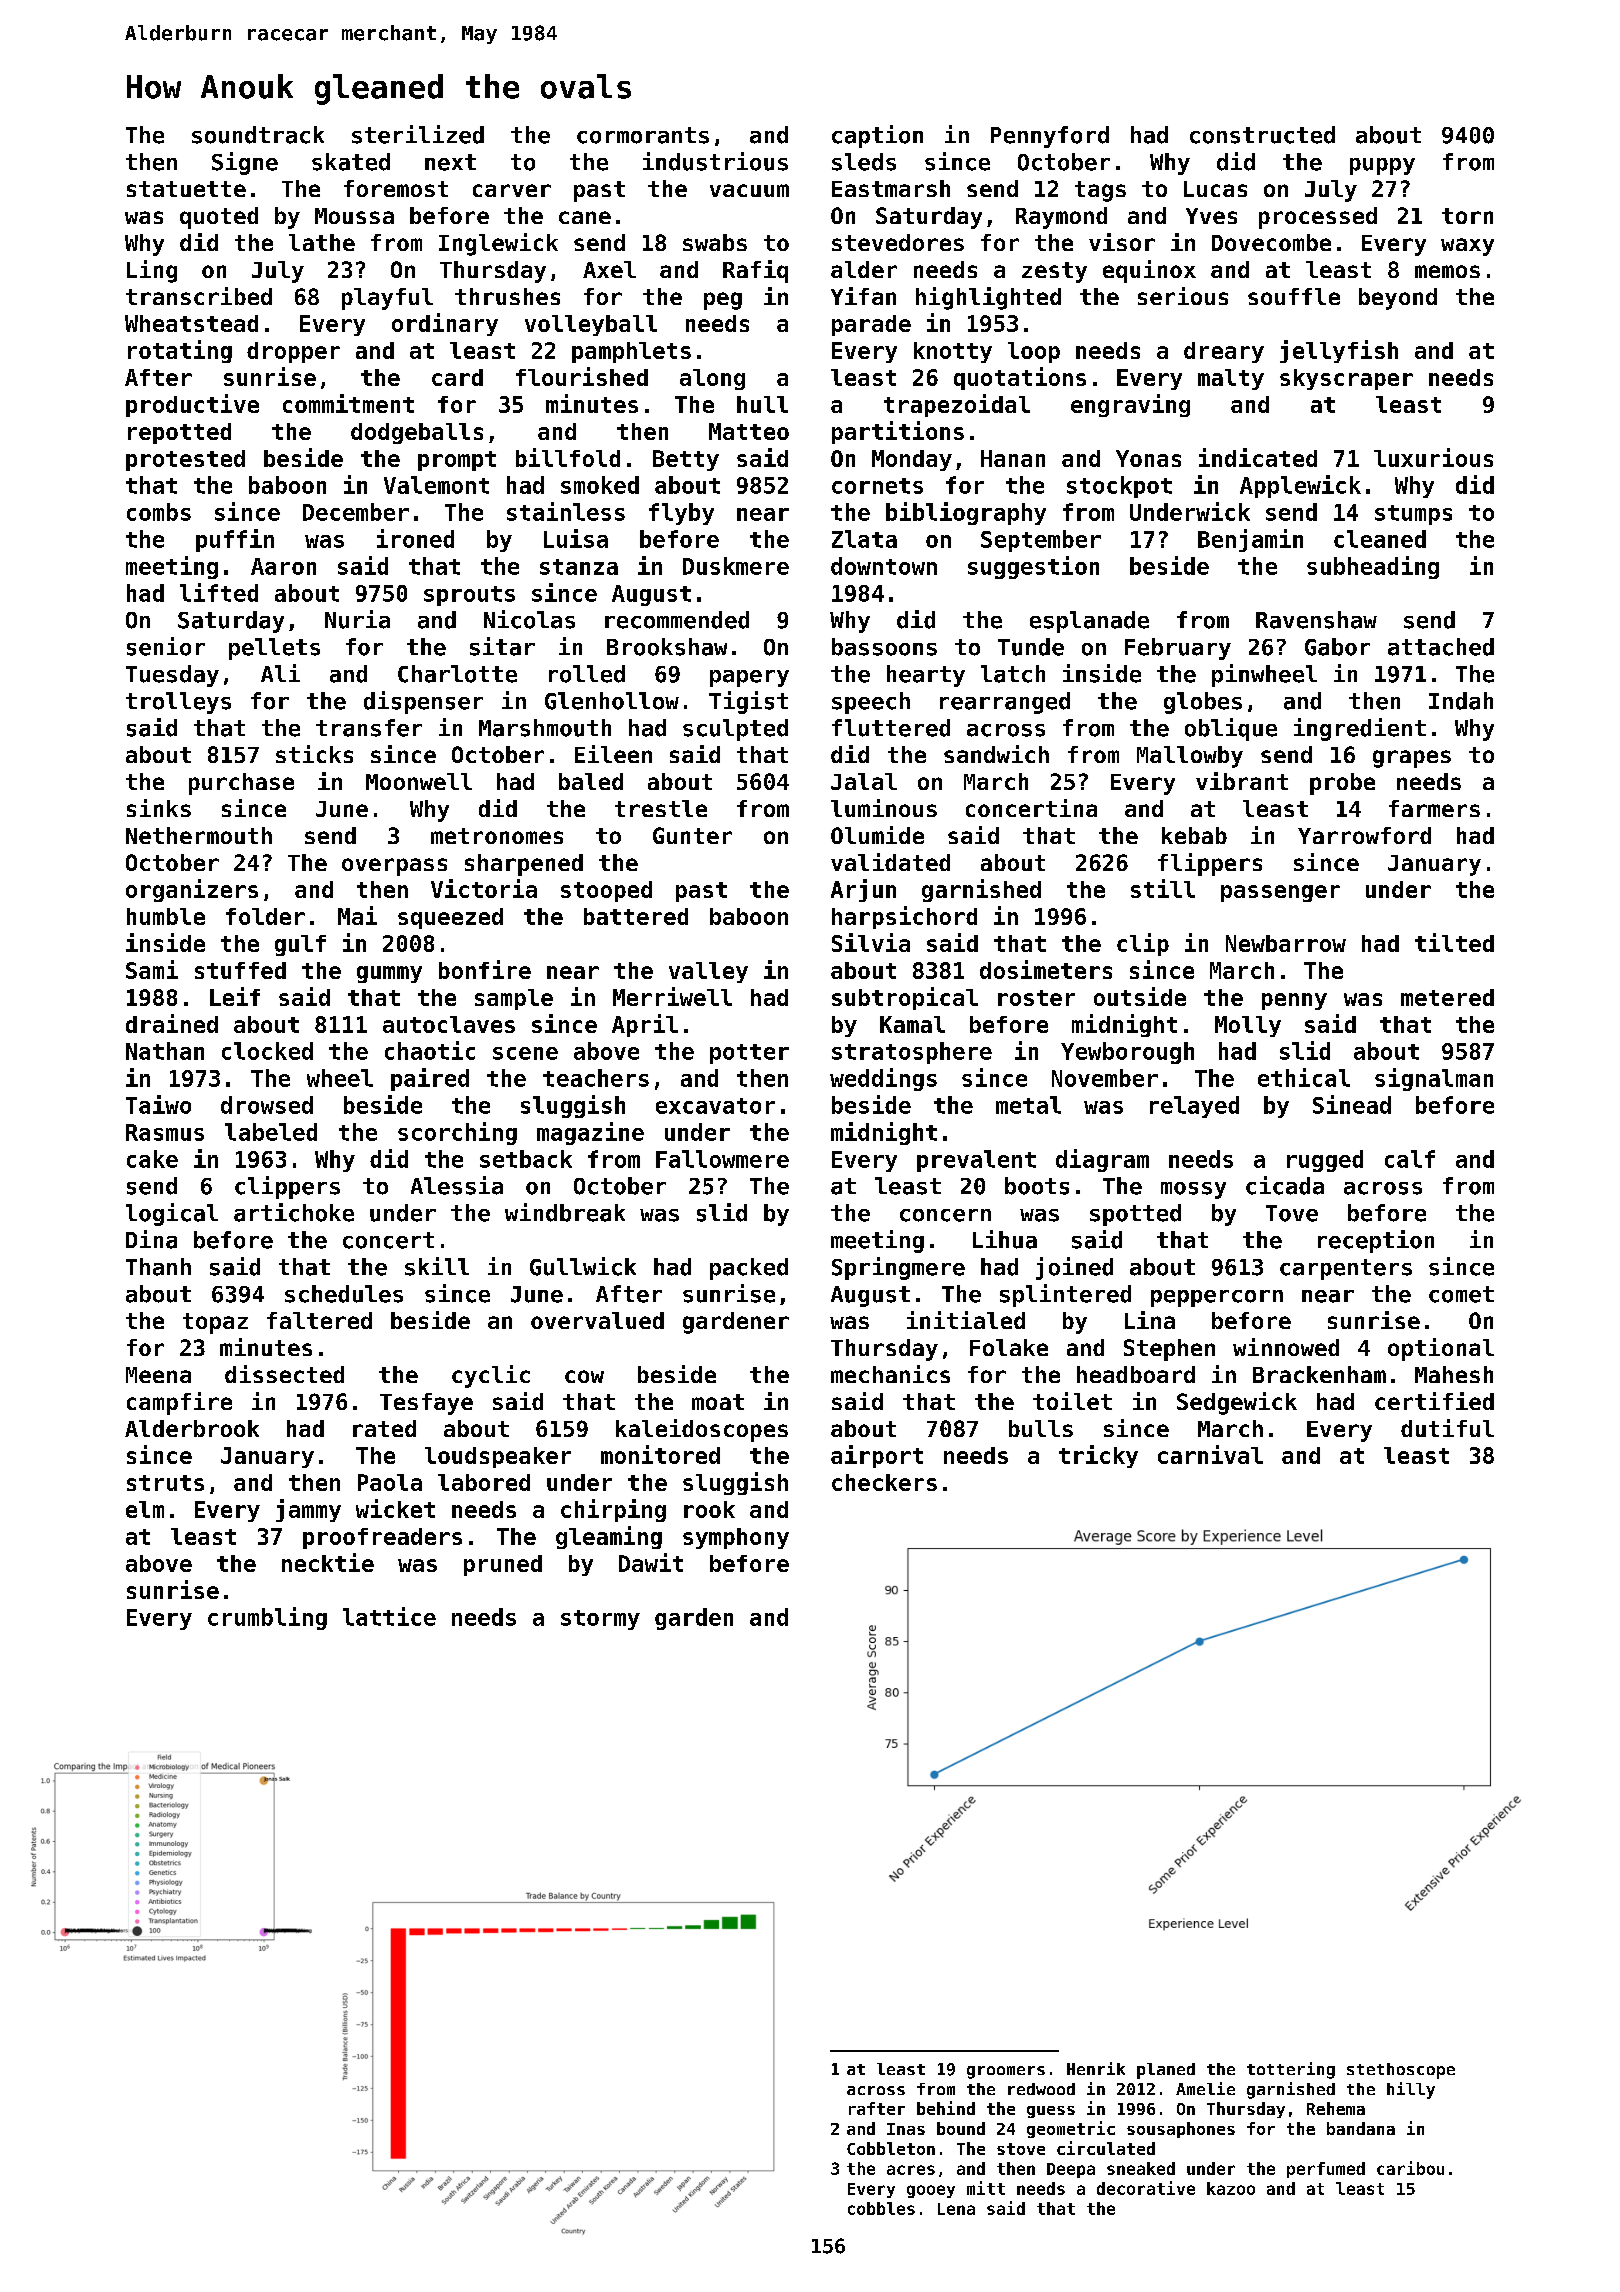 This screenshot has width=1620, height=2292. What do you see at coordinates (708, 972) in the screenshot?
I see `valley` at bounding box center [708, 972].
